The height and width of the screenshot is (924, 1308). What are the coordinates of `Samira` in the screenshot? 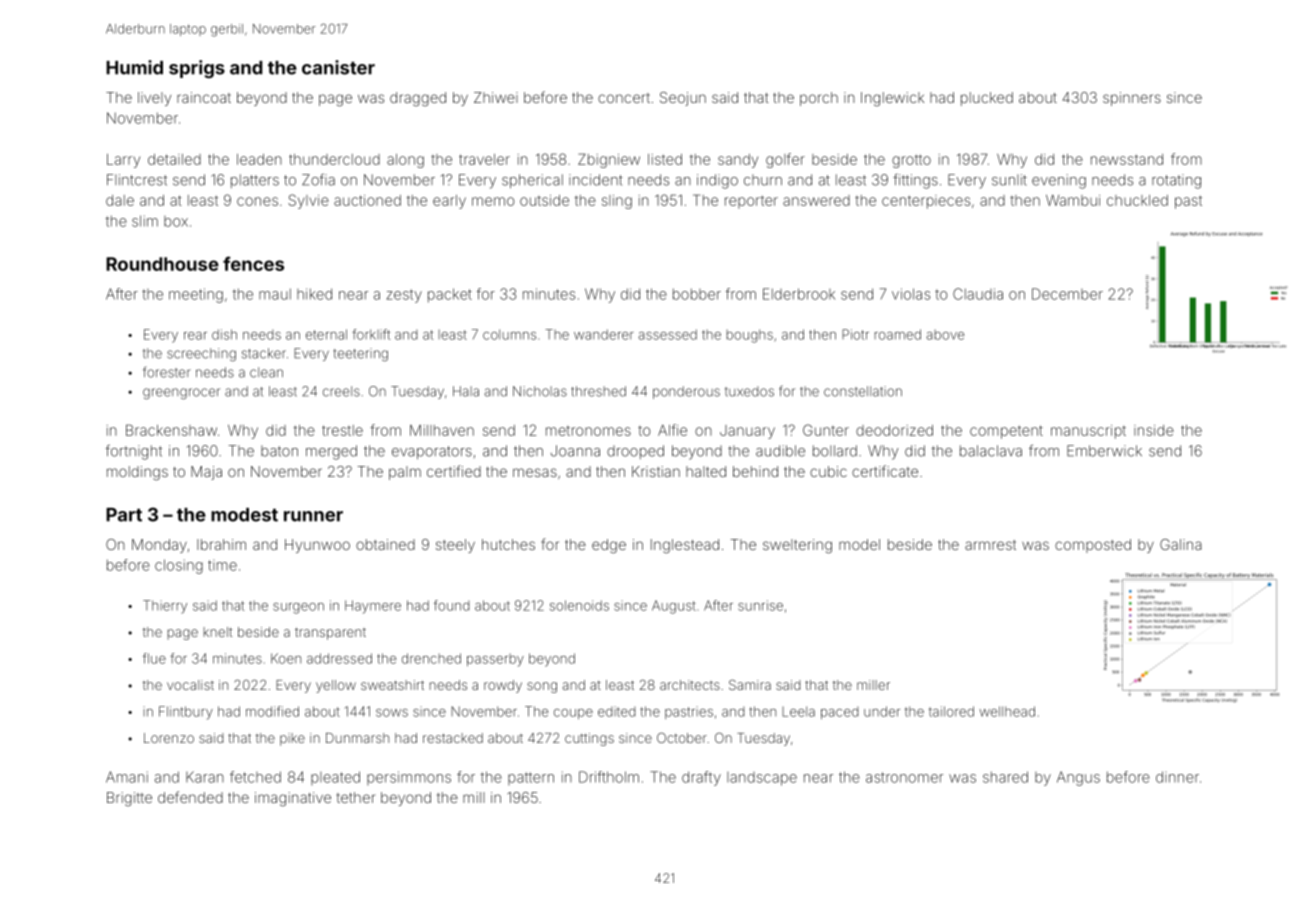 It's located at (750, 684).
